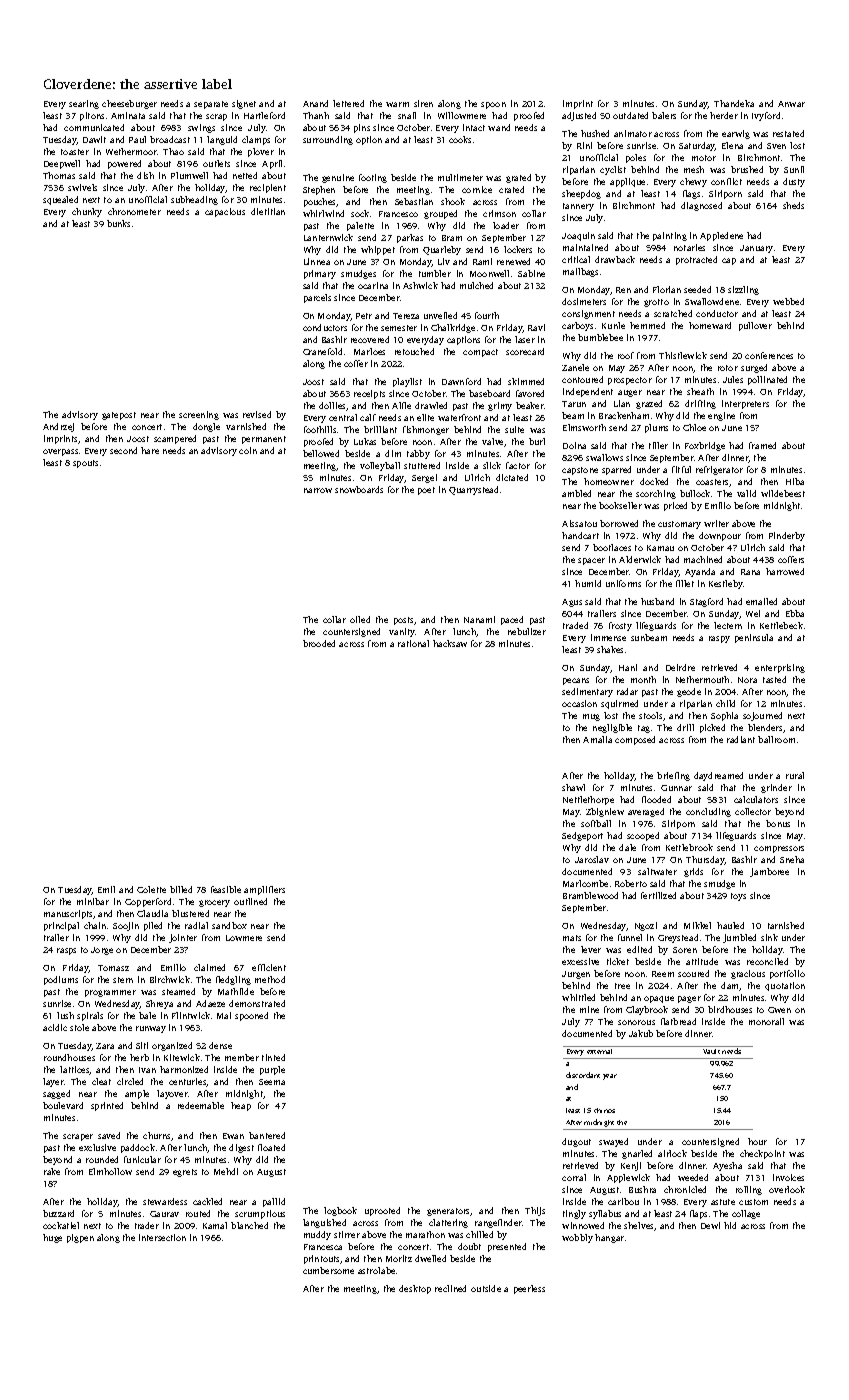 Image resolution: width=849 pixels, height=1400 pixels. What do you see at coordinates (473, 490) in the page?
I see `Quarrystead` at bounding box center [473, 490].
